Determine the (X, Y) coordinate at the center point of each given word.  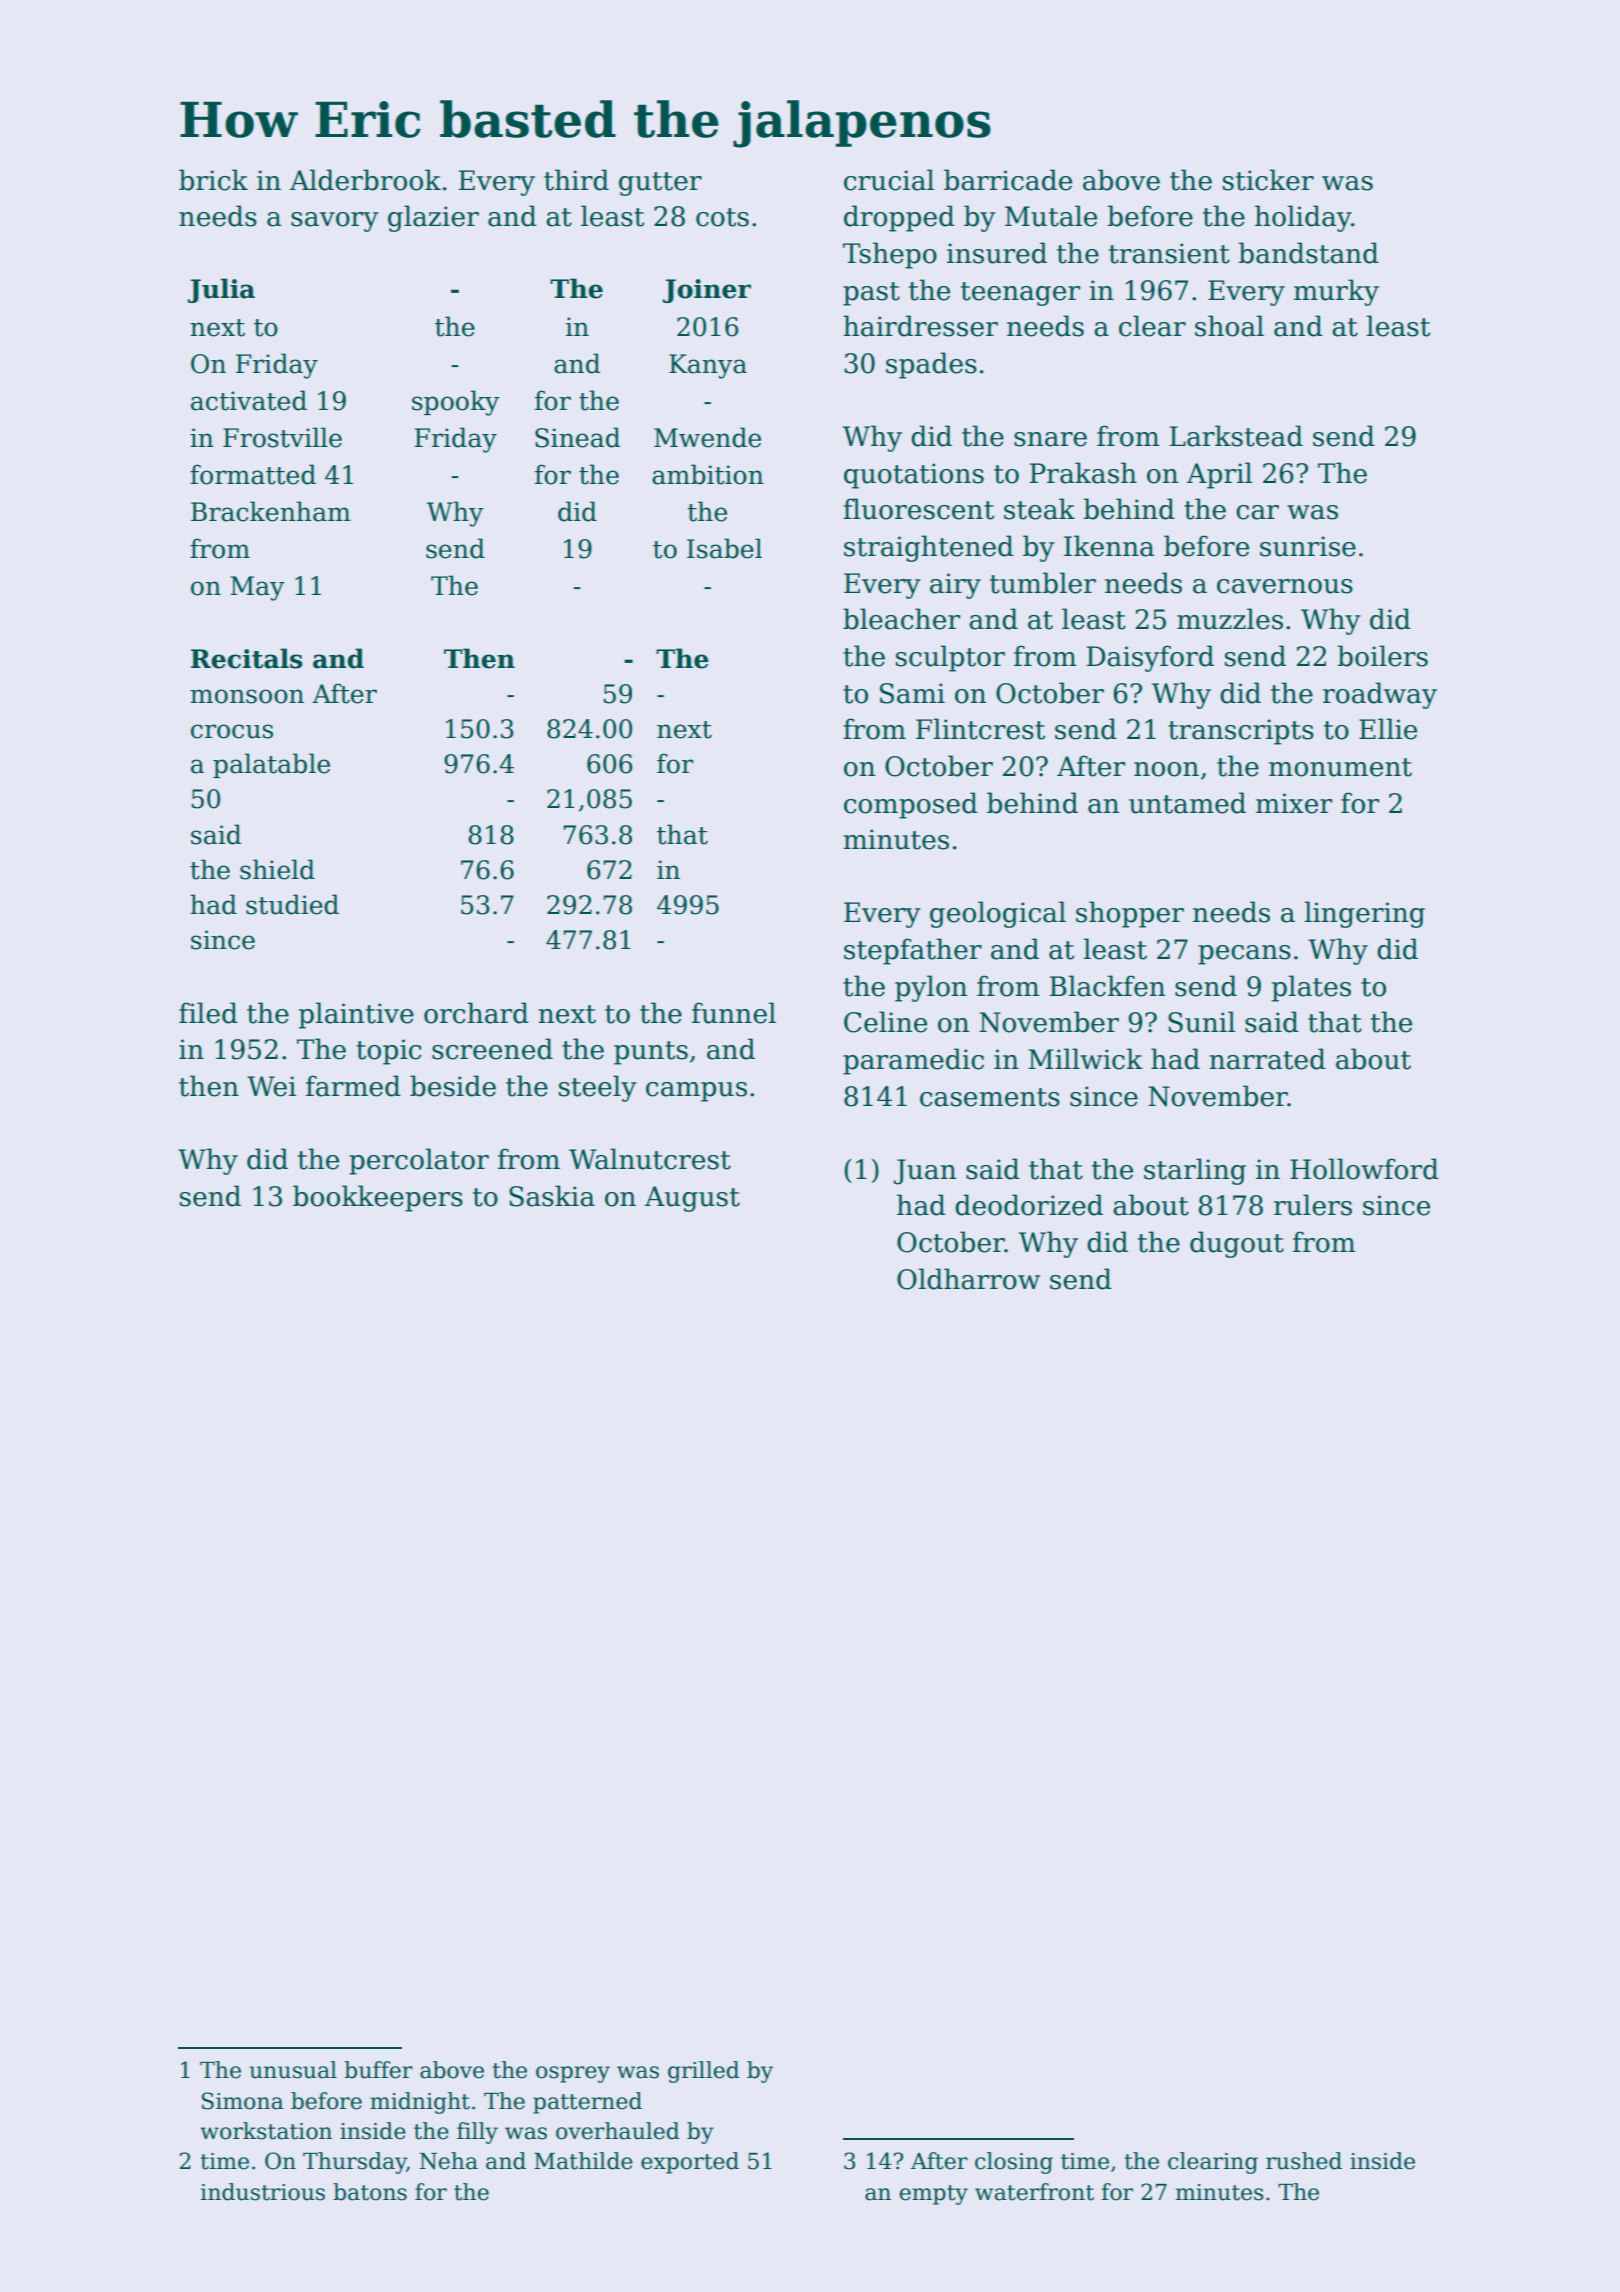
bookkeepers (378, 1198)
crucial (889, 180)
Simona (243, 2101)
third (576, 180)
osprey (573, 2074)
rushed (1304, 2161)
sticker (1268, 180)
